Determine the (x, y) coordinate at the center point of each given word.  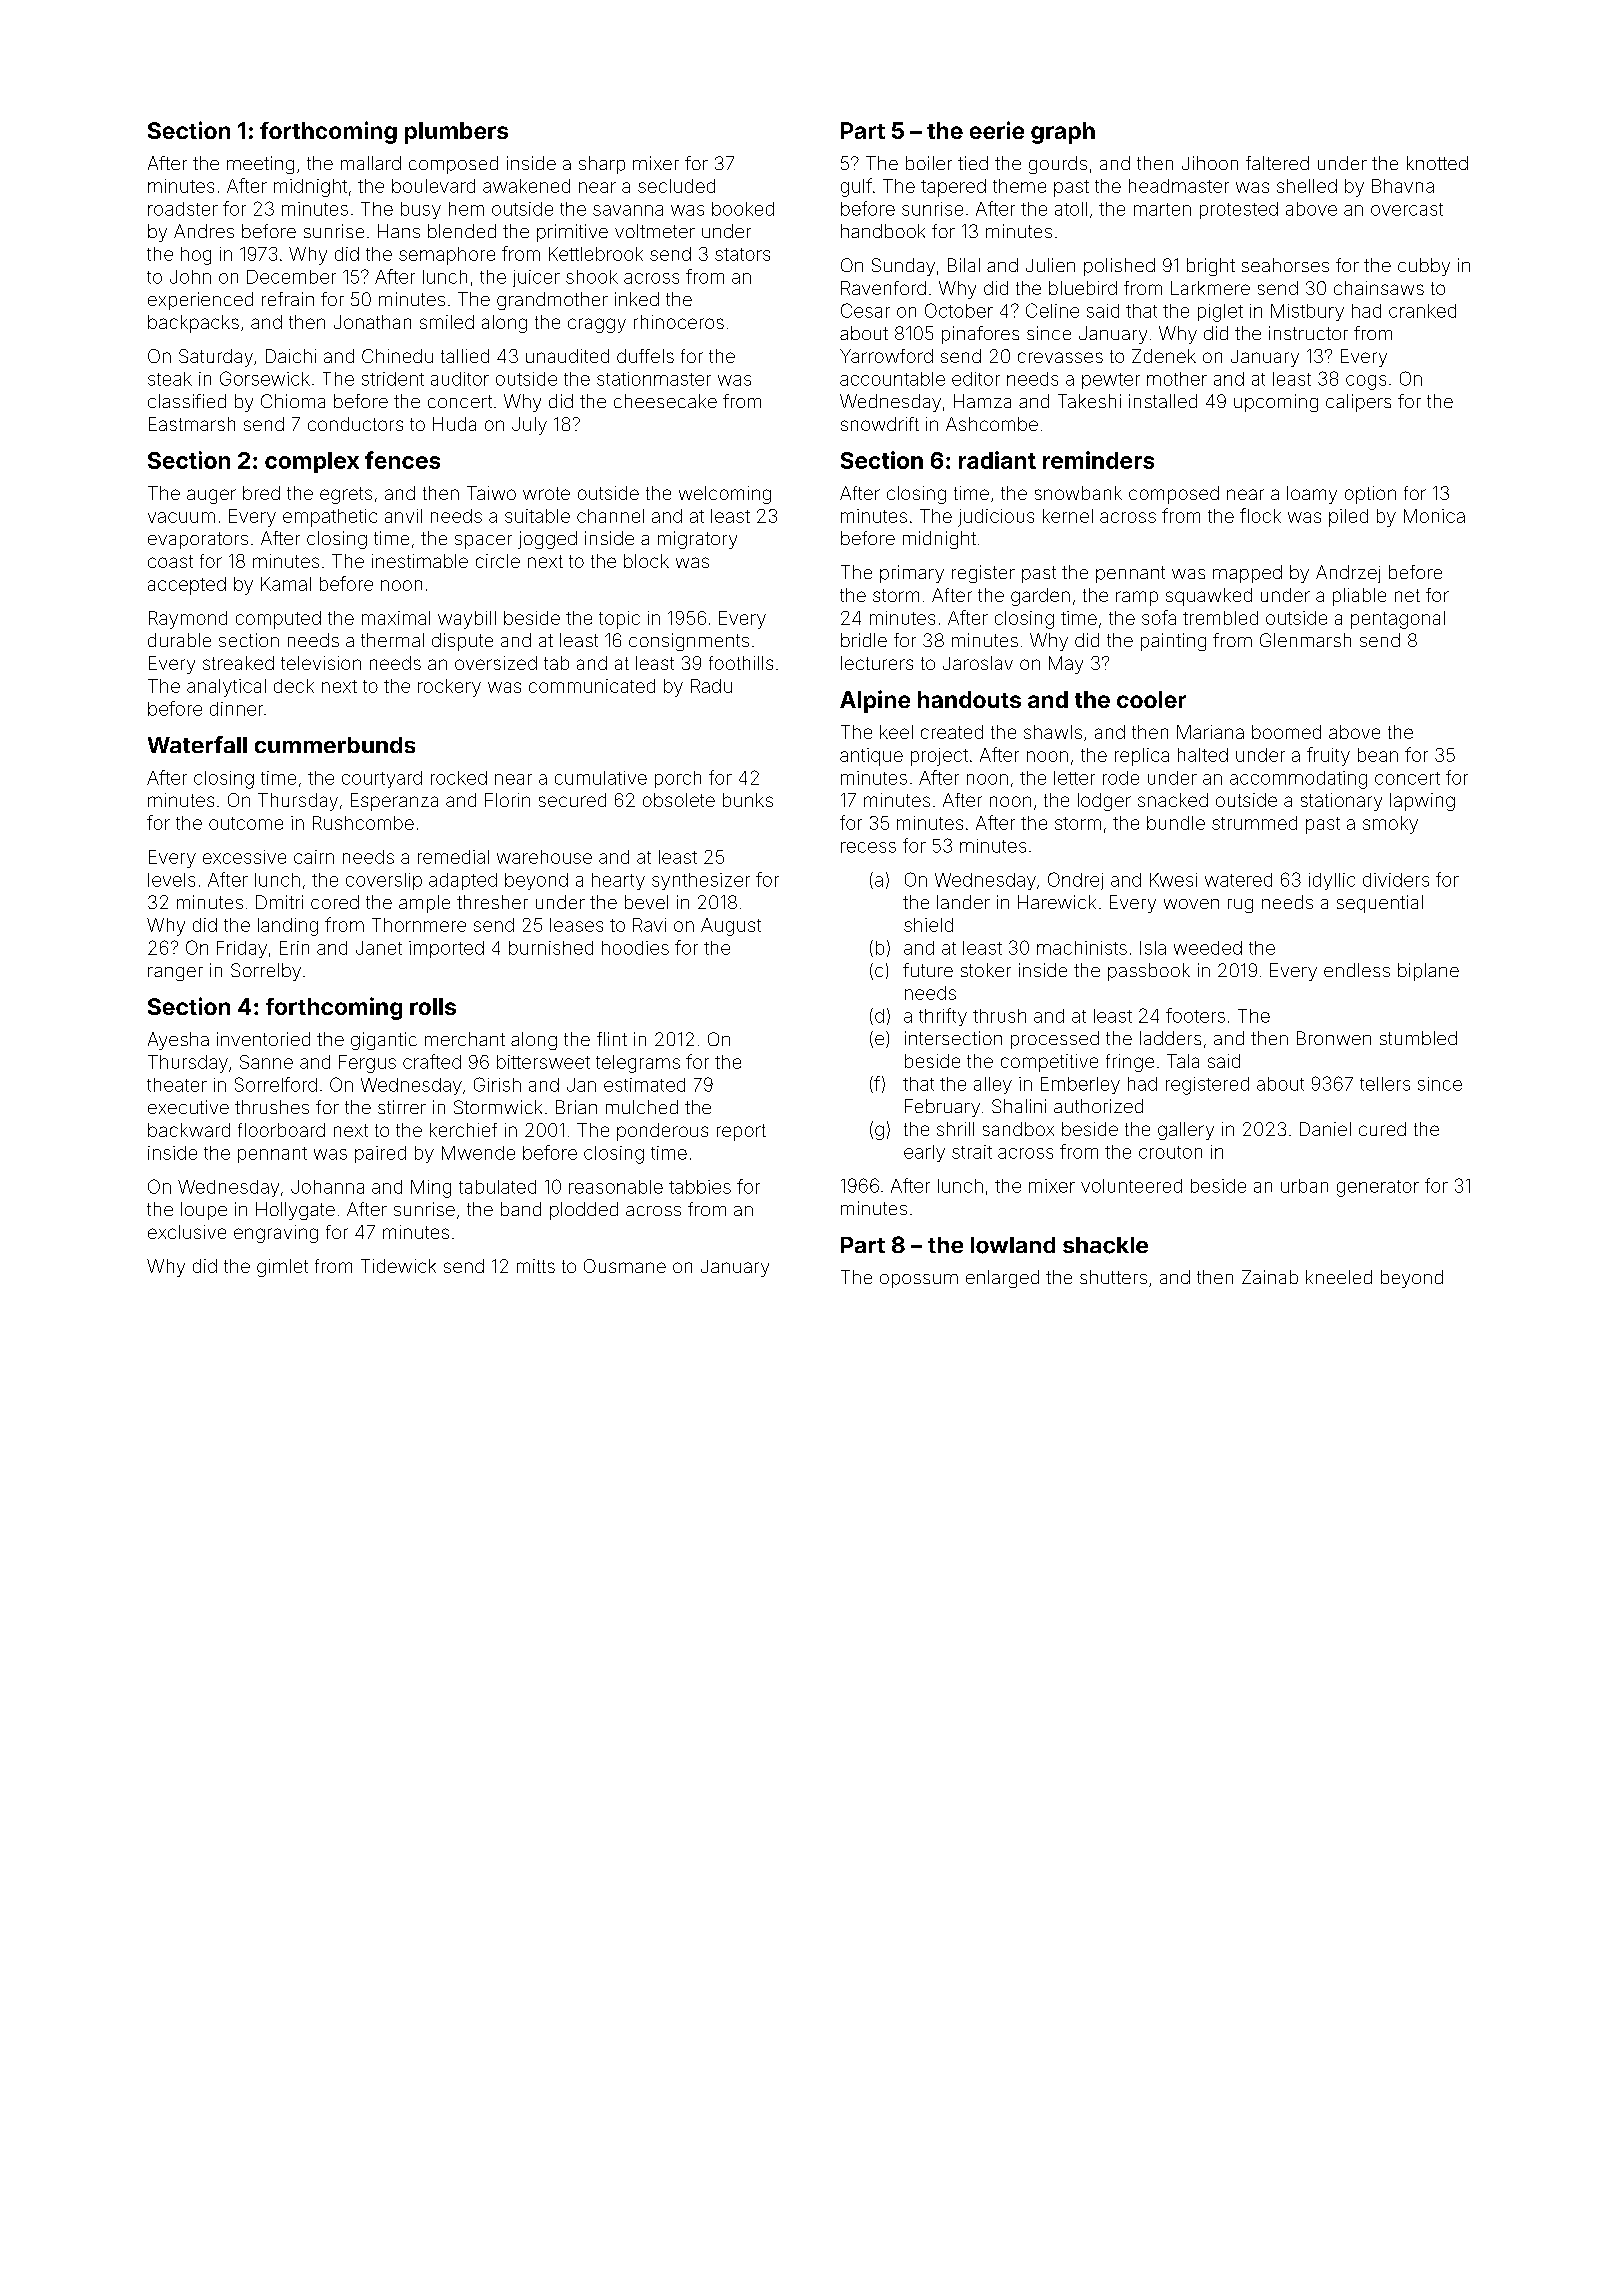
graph (1063, 133)
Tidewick (398, 1266)
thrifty (943, 1017)
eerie (997, 130)
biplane (1428, 972)
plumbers (456, 133)
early (924, 1153)
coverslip (384, 881)
